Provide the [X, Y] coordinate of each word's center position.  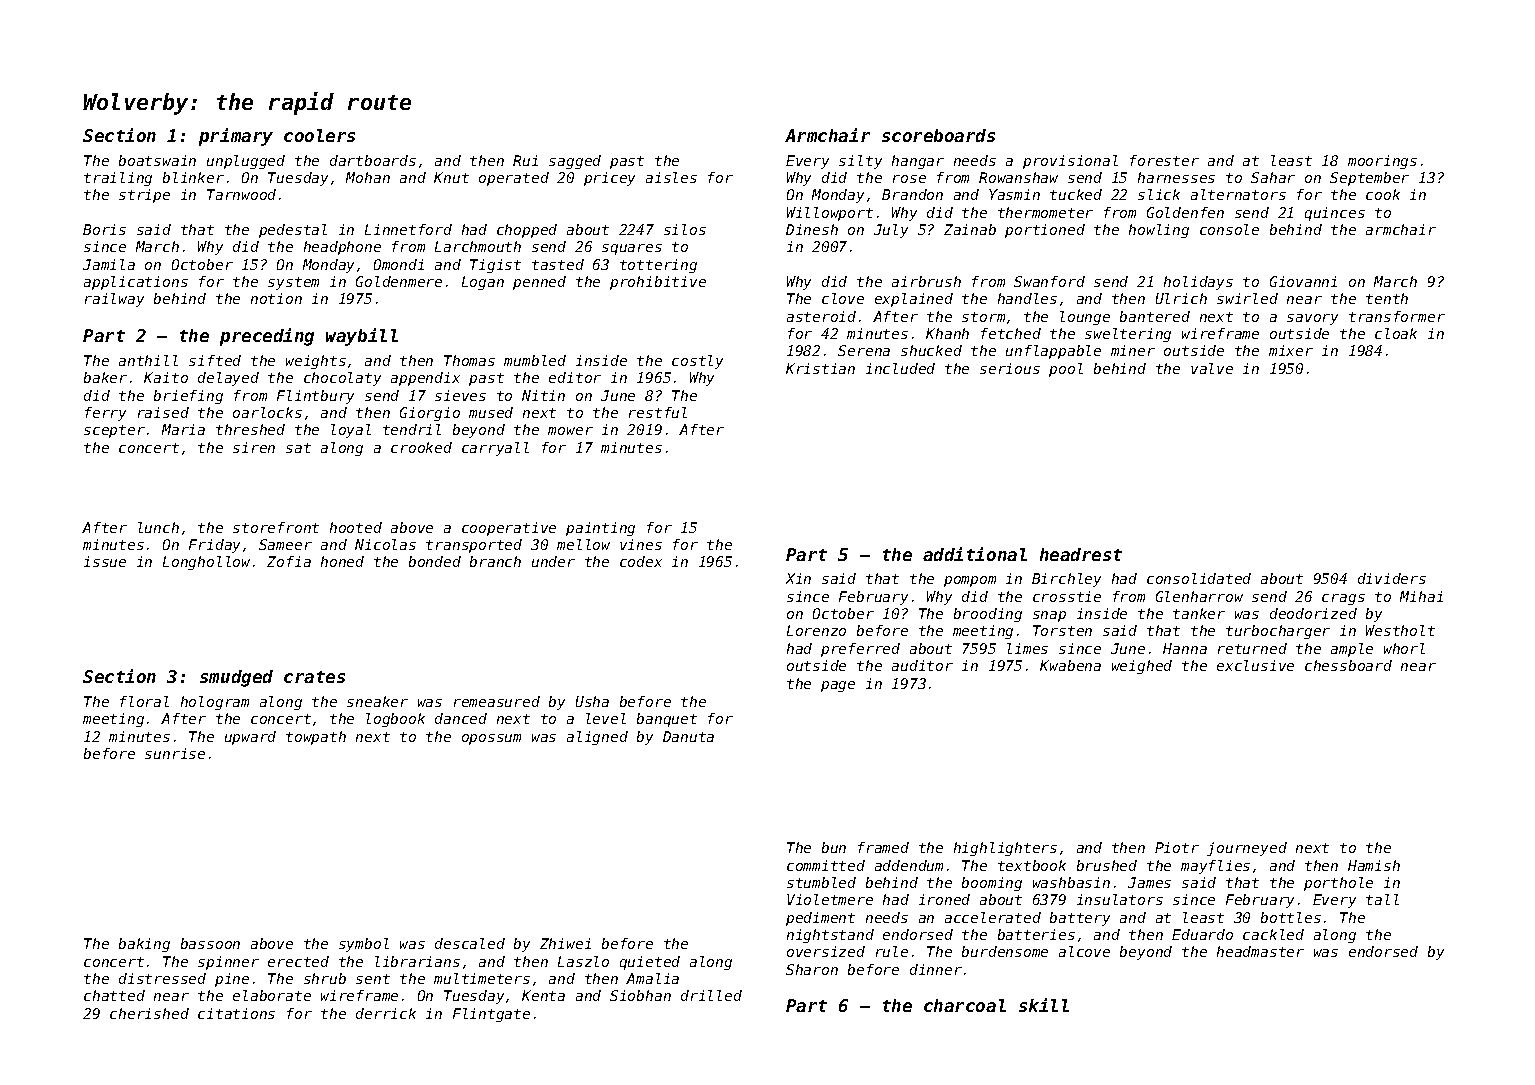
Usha [592, 701]
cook [1383, 194]
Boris [104, 229]
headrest [1081, 554]
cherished [149, 1013]
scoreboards [938, 135]
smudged [236, 678]
